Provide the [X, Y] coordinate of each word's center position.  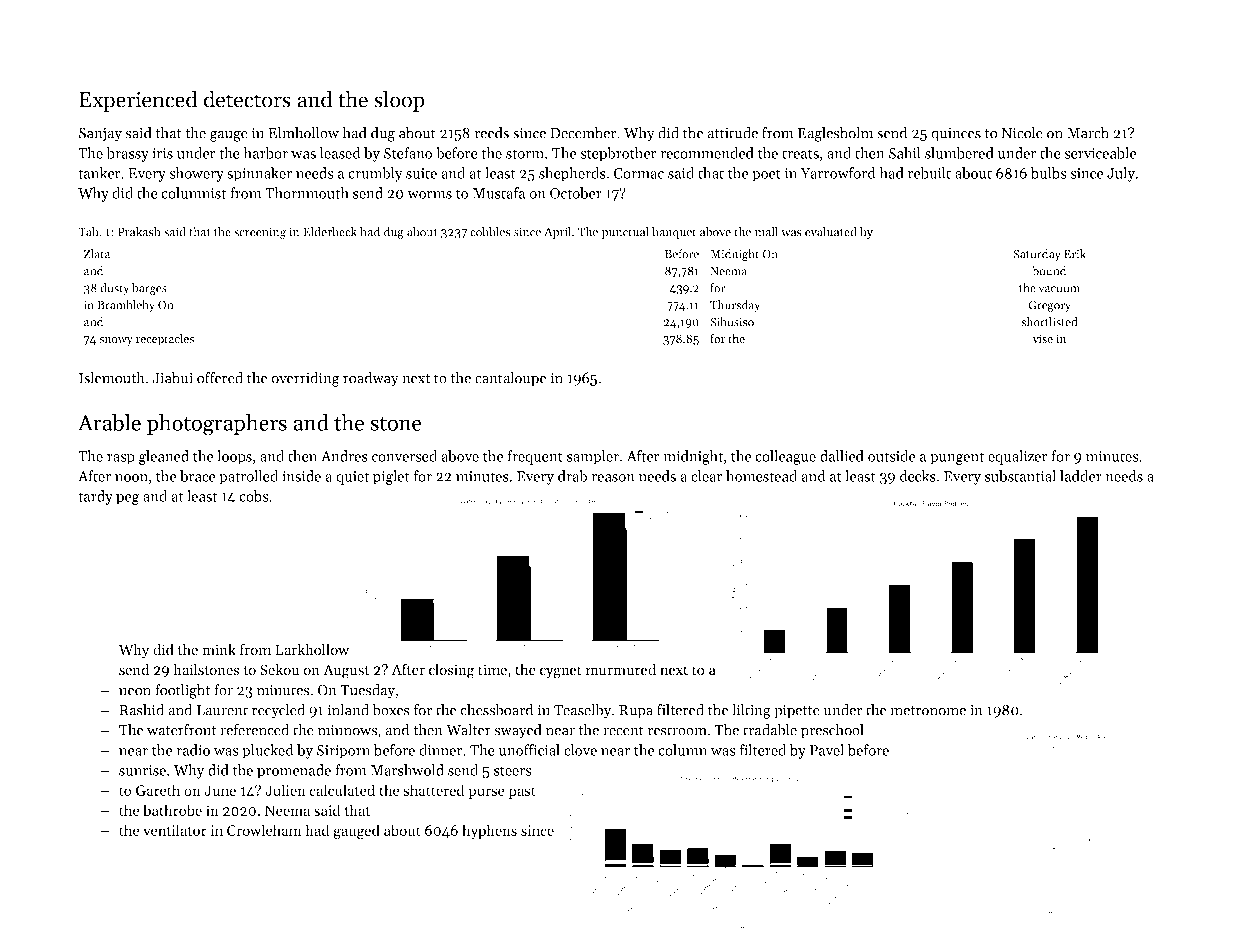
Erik [1075, 254]
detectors [247, 99]
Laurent [222, 710]
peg [127, 499]
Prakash [139, 232]
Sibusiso [732, 322]
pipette [797, 712]
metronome [928, 711]
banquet [674, 233]
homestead [761, 476]
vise [1043, 339]
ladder [1081, 476]
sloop [399, 101]
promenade [294, 771]
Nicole [1022, 133]
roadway [371, 379]
